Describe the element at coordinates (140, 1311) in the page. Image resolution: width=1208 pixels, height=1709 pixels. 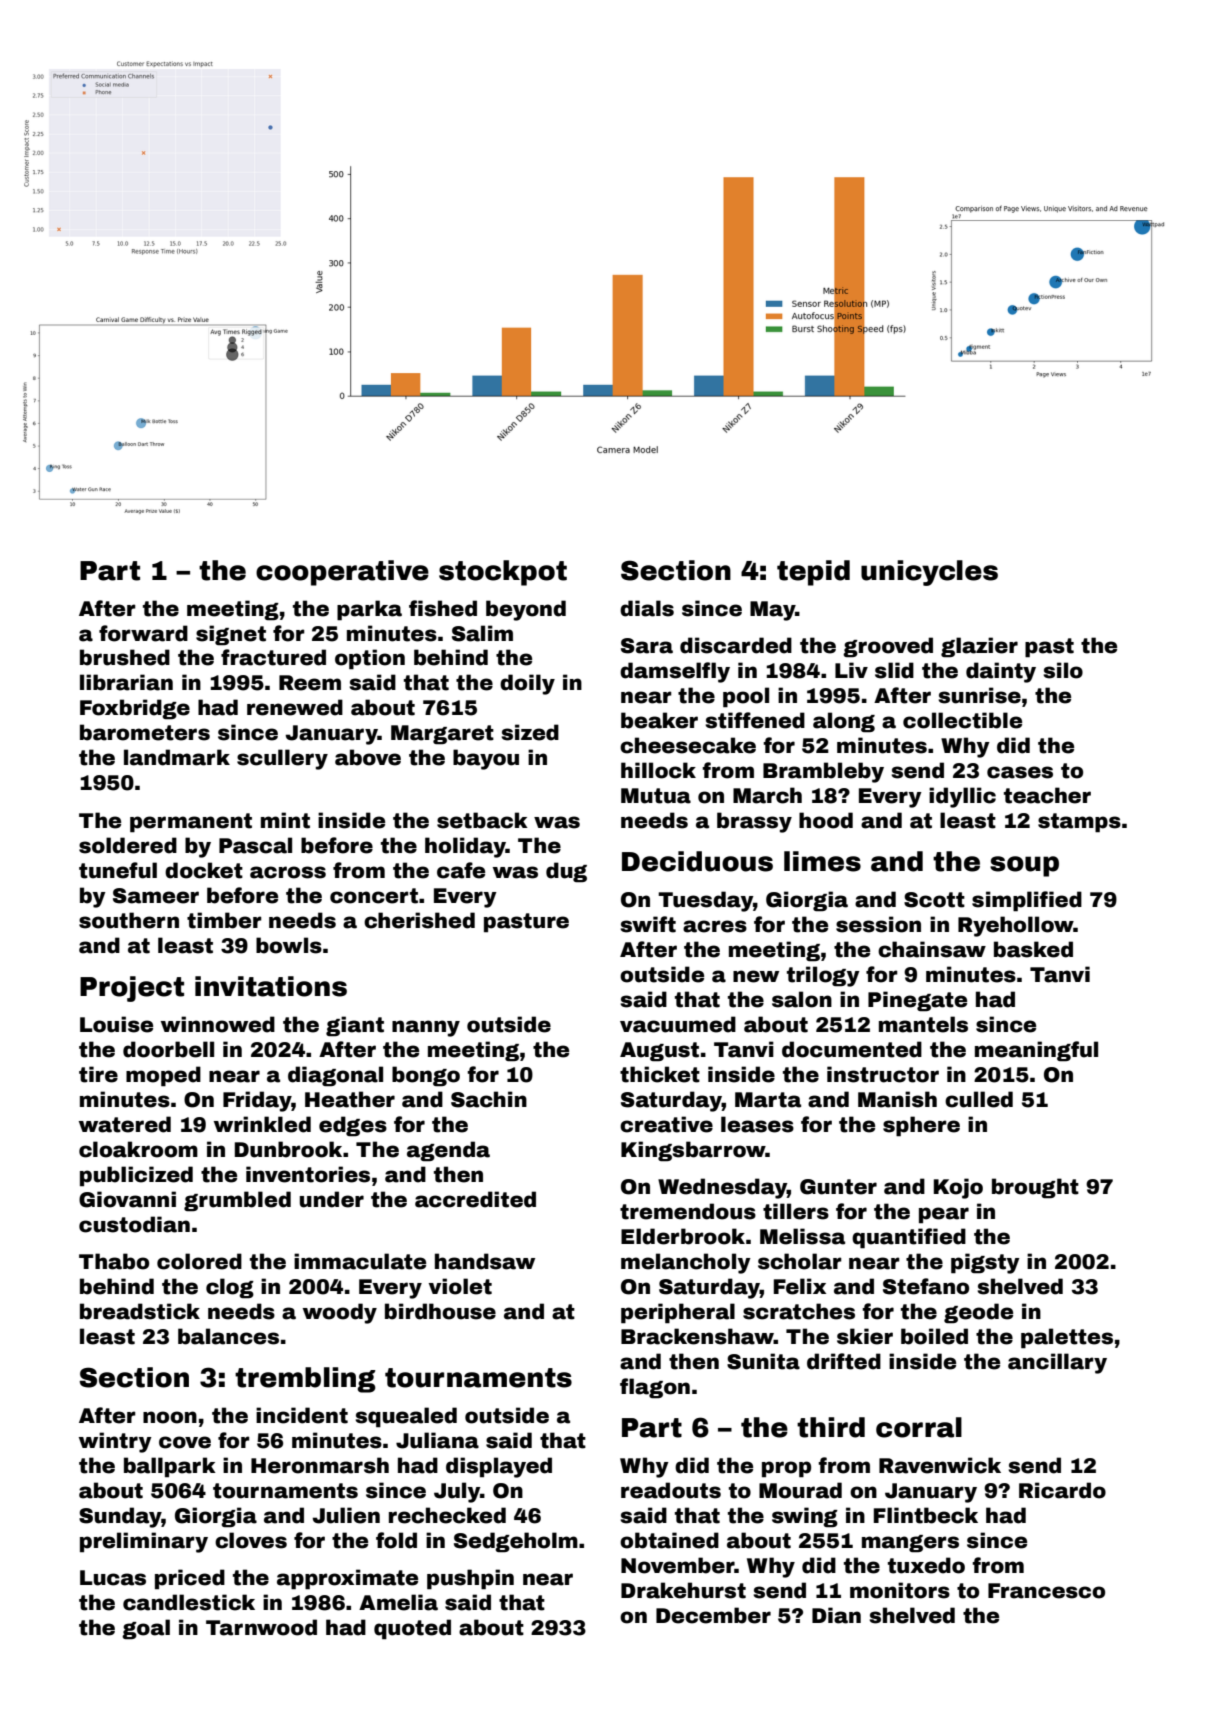
I see `breadstick` at that location.
